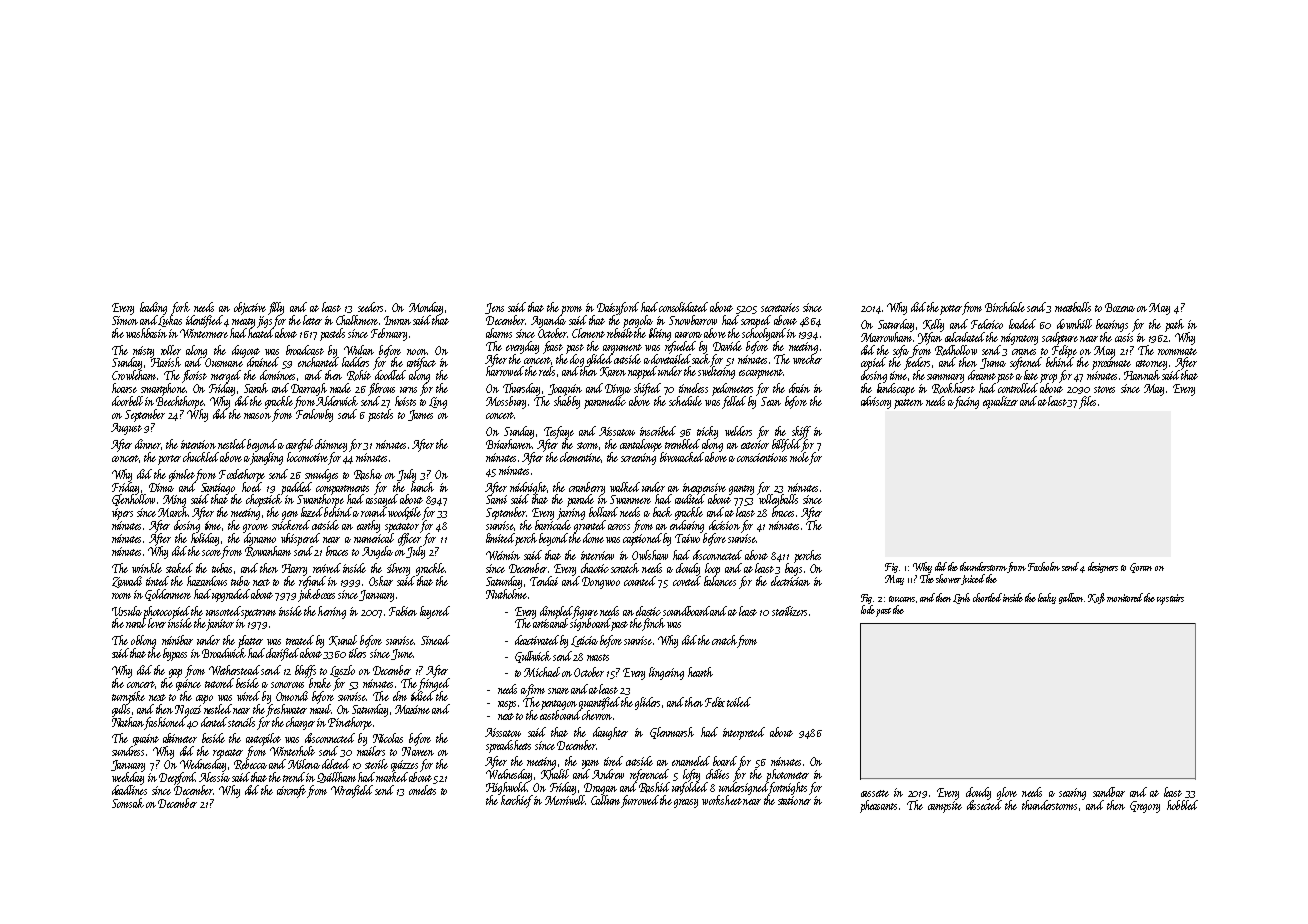 This document has width=1308, height=924. What do you see at coordinates (127, 582) in the document?
I see `Zawadi` at bounding box center [127, 582].
